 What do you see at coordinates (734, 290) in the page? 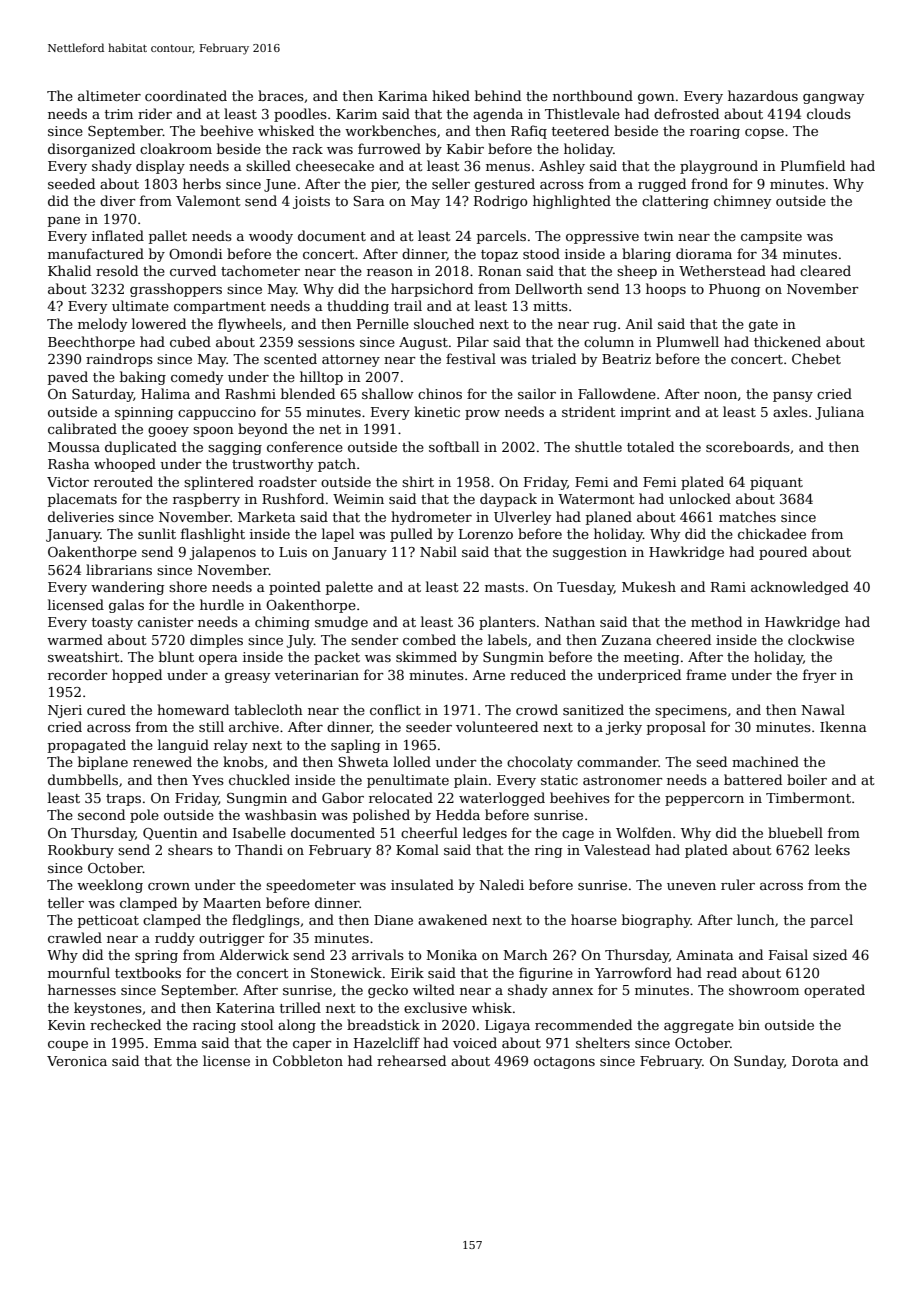
I see `Phuong` at bounding box center [734, 290].
